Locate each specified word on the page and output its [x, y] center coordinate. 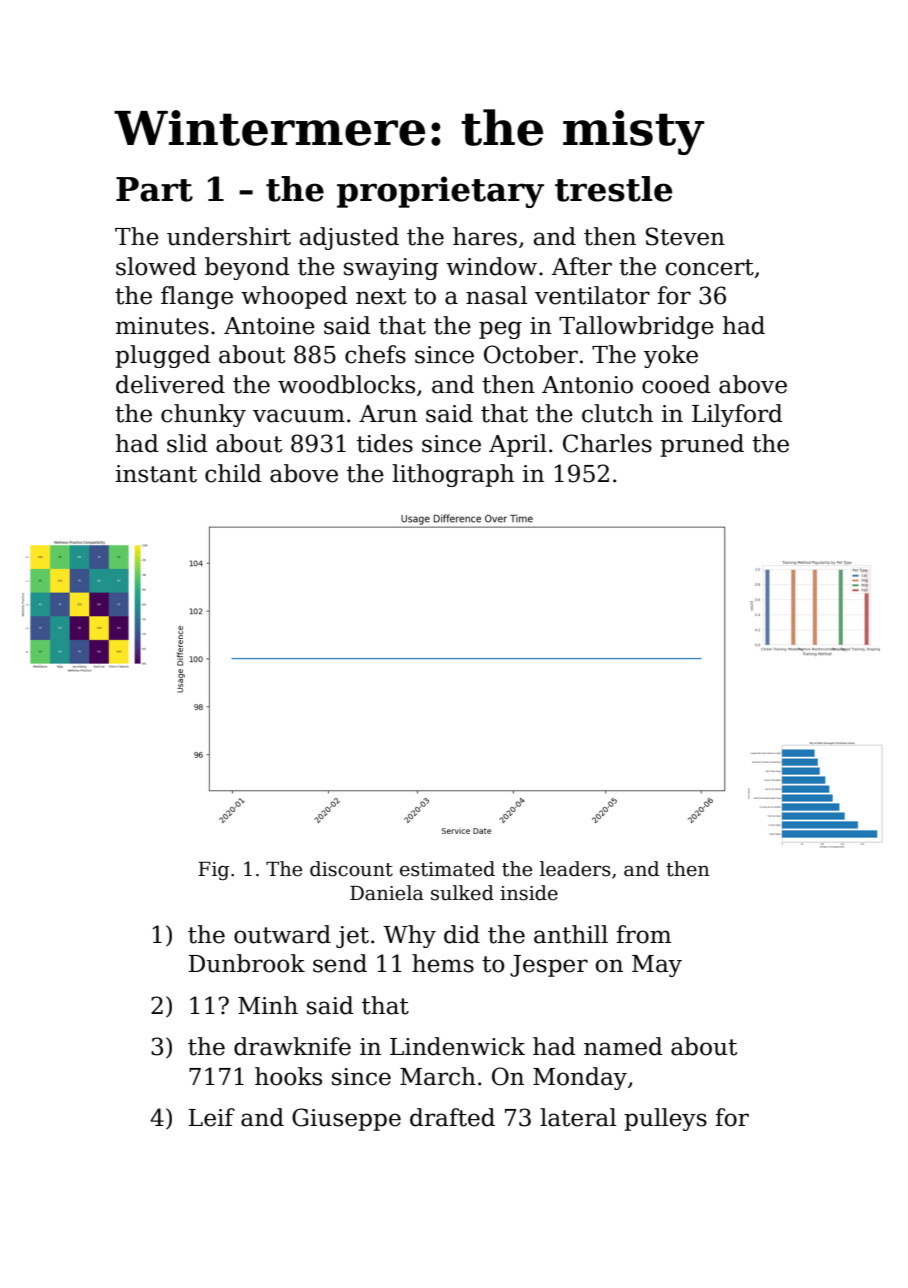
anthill [571, 934]
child [233, 473]
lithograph [453, 475]
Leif [212, 1117]
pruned [702, 445]
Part [154, 189]
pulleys [665, 1119]
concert [709, 267]
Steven [685, 236]
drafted [452, 1117]
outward [282, 934]
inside [529, 893]
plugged [163, 356]
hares [485, 236]
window [491, 266]
